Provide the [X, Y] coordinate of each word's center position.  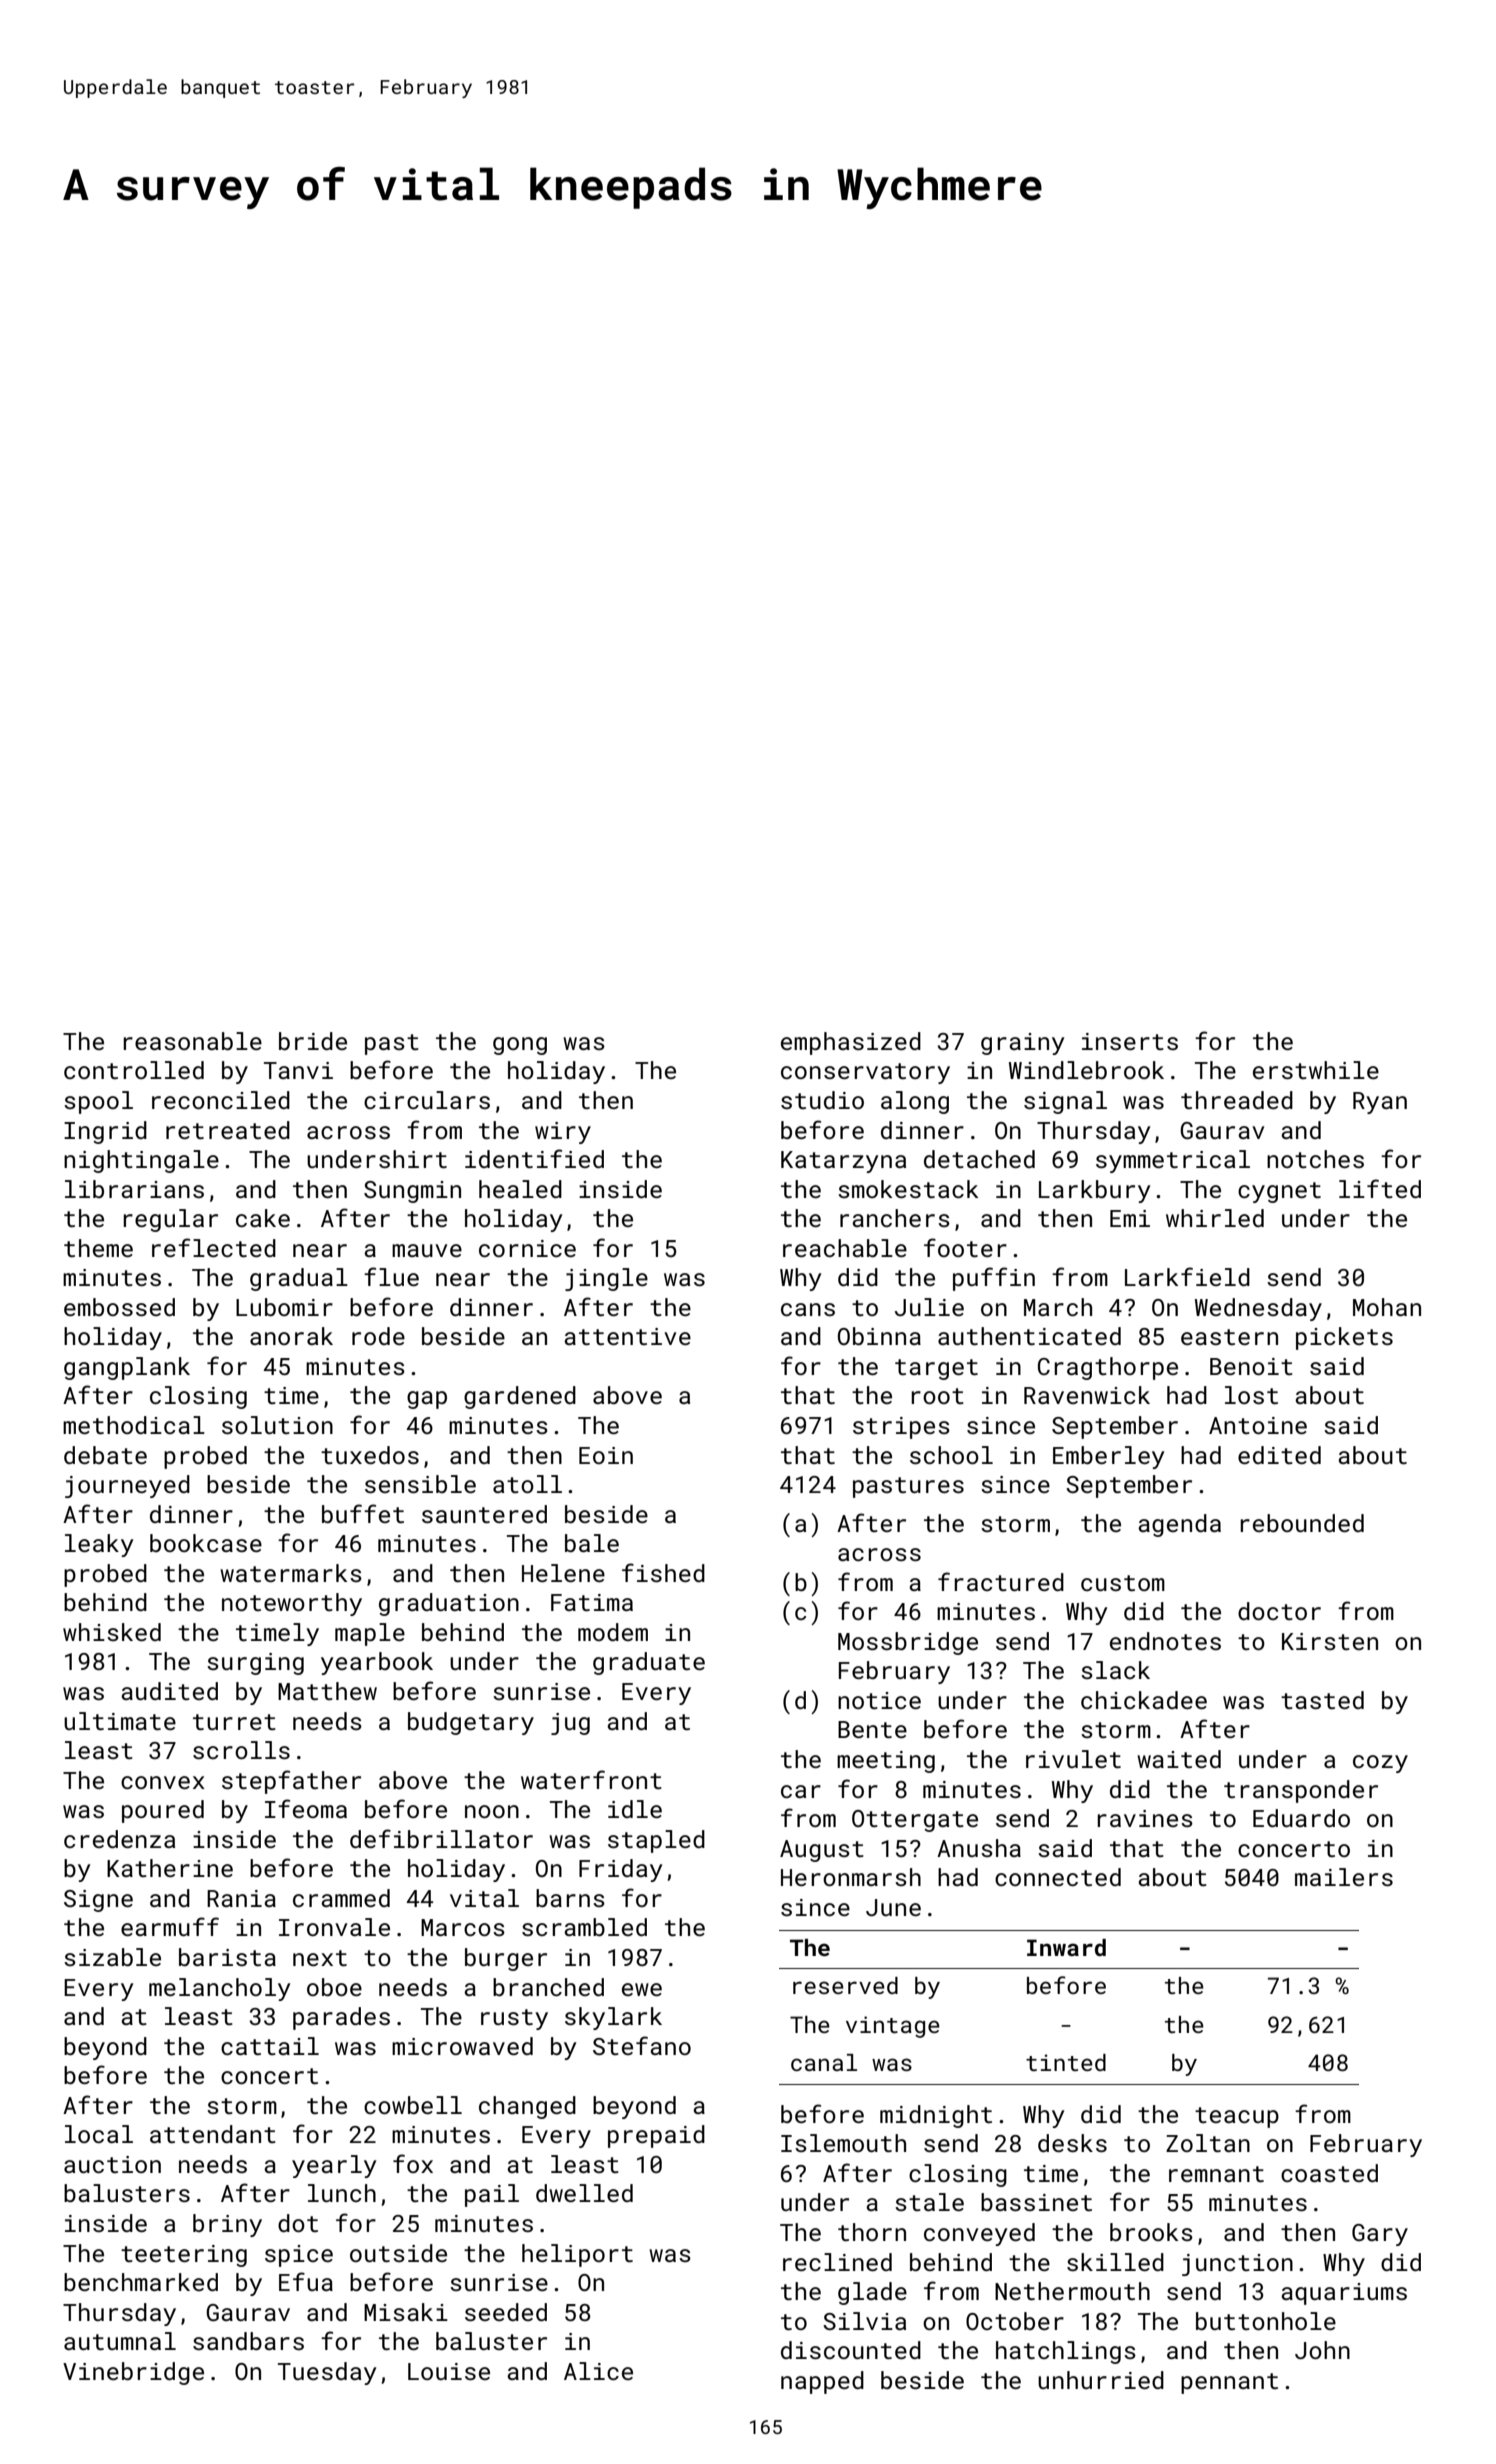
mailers [1344, 1877]
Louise [449, 2371]
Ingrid [105, 1132]
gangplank [127, 1368]
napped [822, 2382]
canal [824, 2062]
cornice [527, 1248]
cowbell [413, 2105]
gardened [520, 1397]
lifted [1380, 1188]
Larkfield [1187, 1276]
